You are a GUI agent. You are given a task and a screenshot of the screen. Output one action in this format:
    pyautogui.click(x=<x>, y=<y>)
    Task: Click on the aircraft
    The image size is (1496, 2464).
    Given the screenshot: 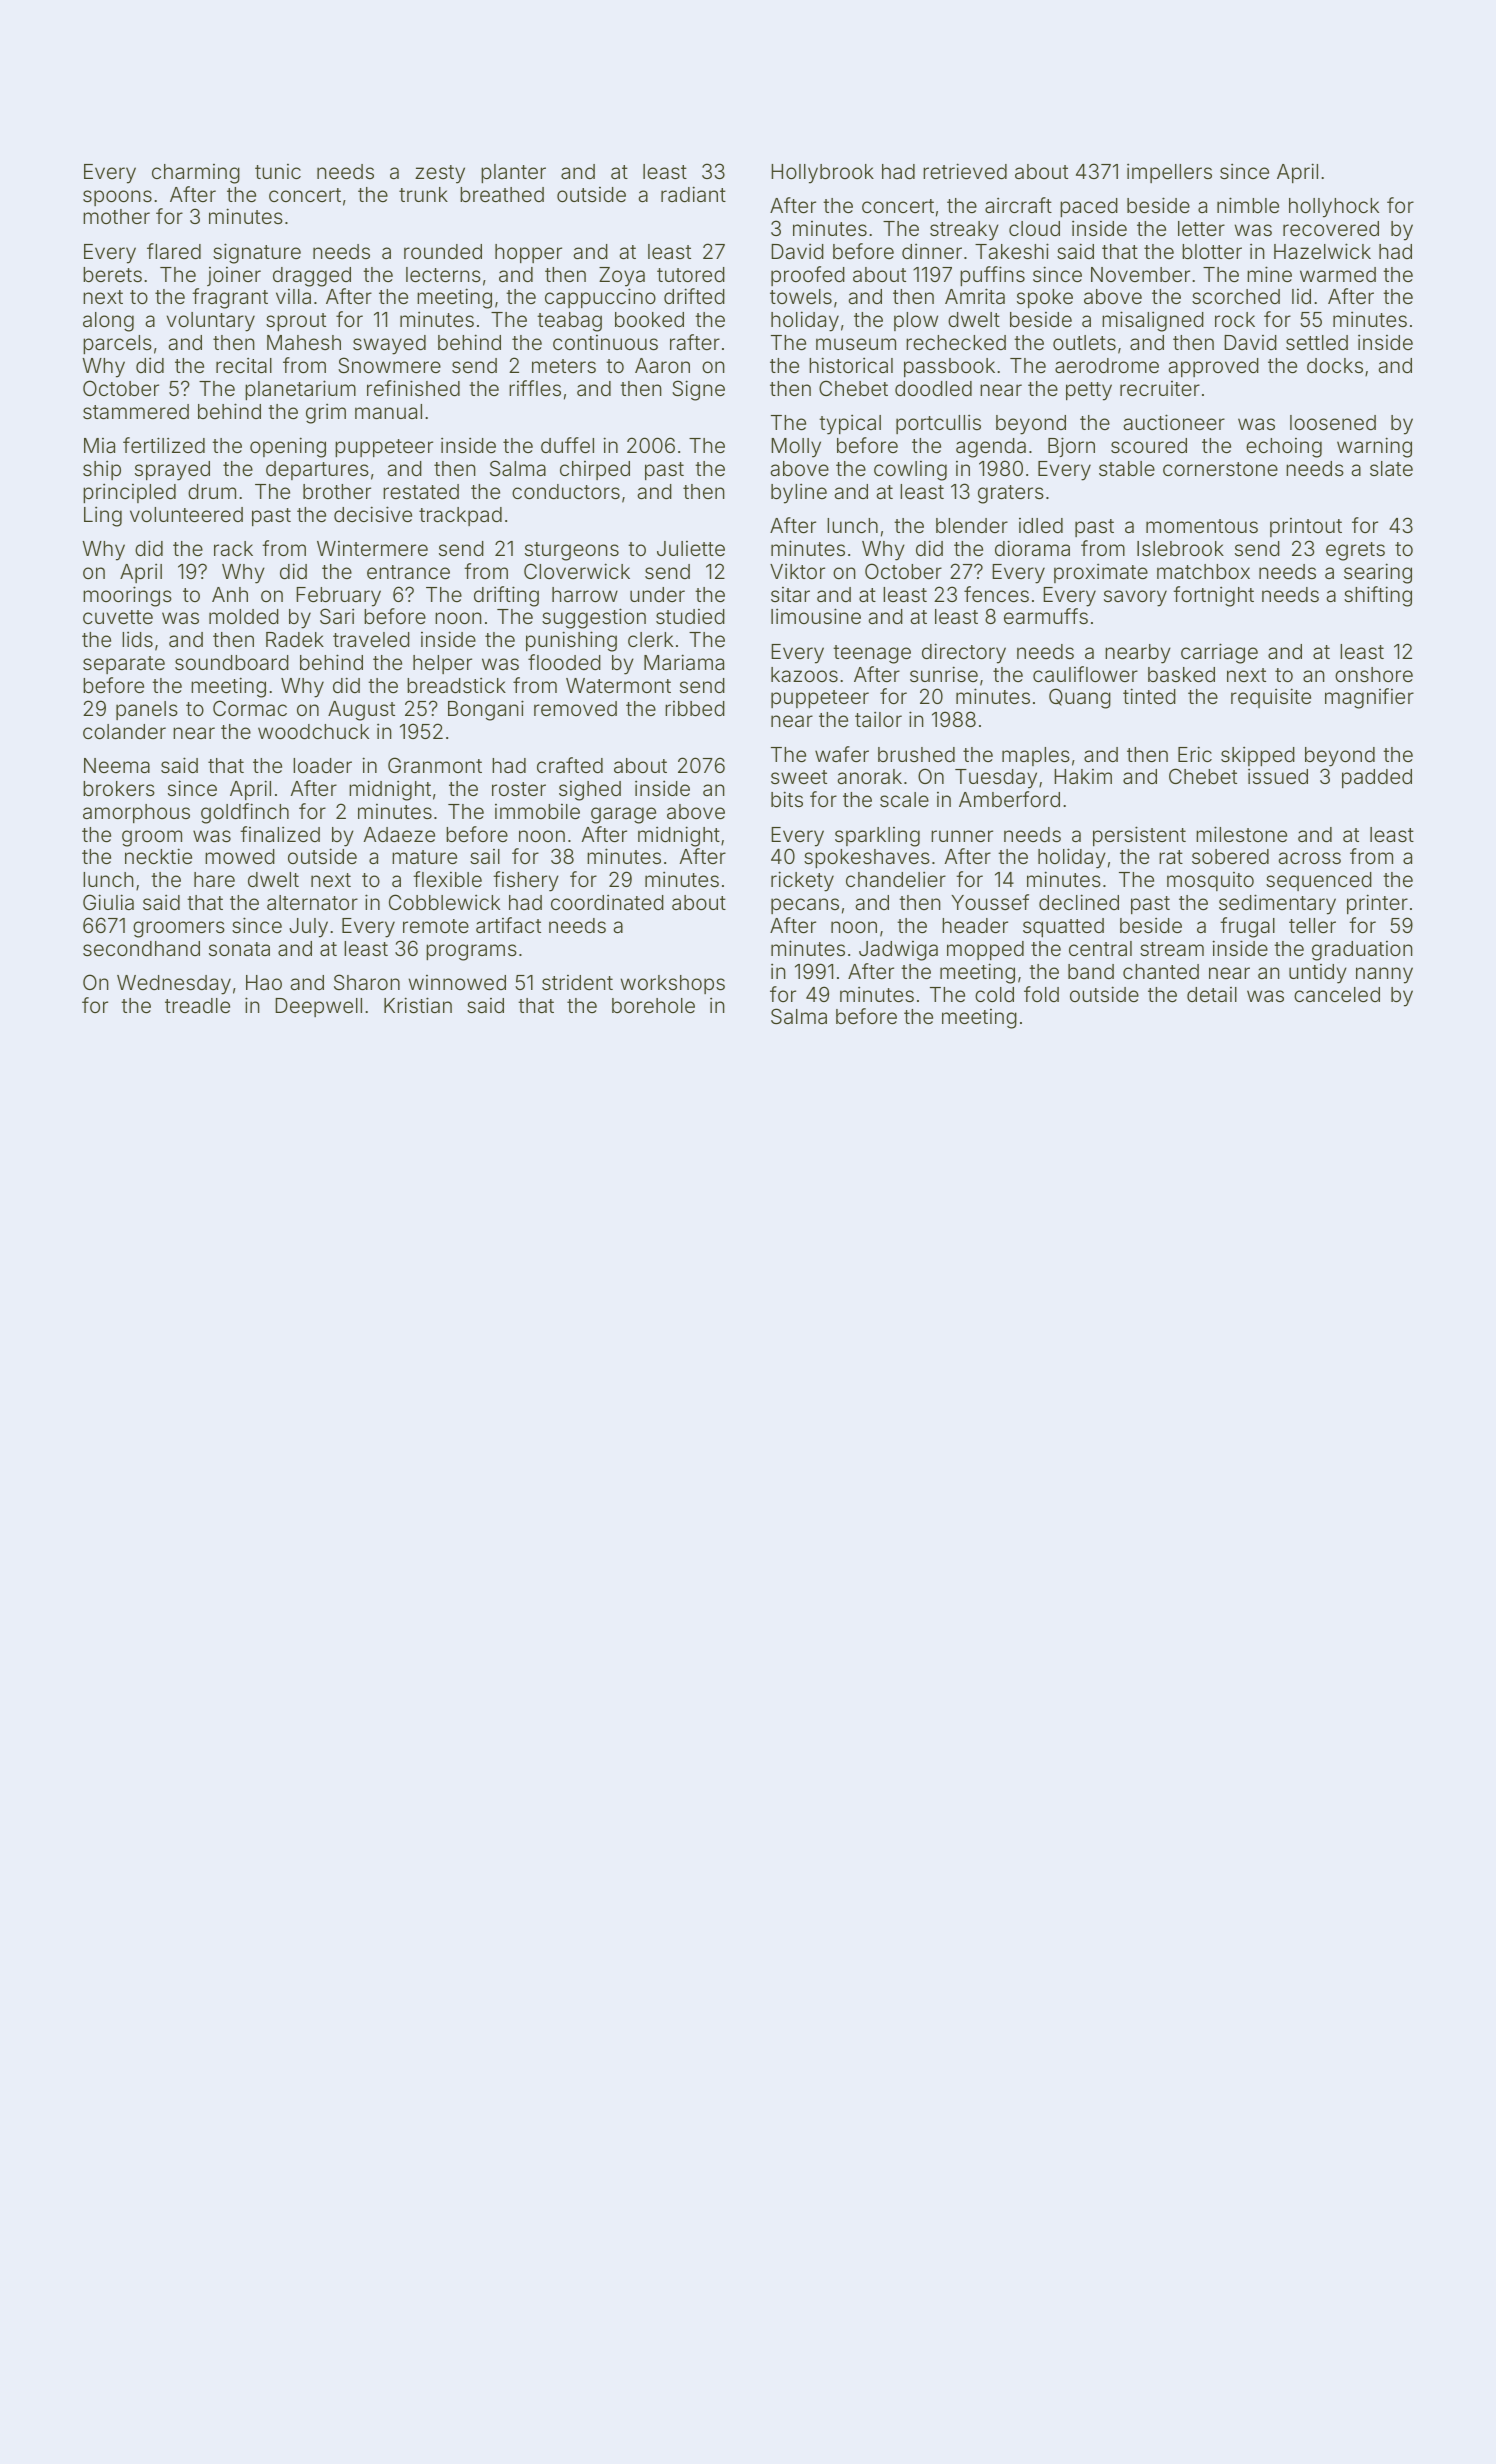 What is the action you would take?
    pyautogui.click(x=1018, y=205)
